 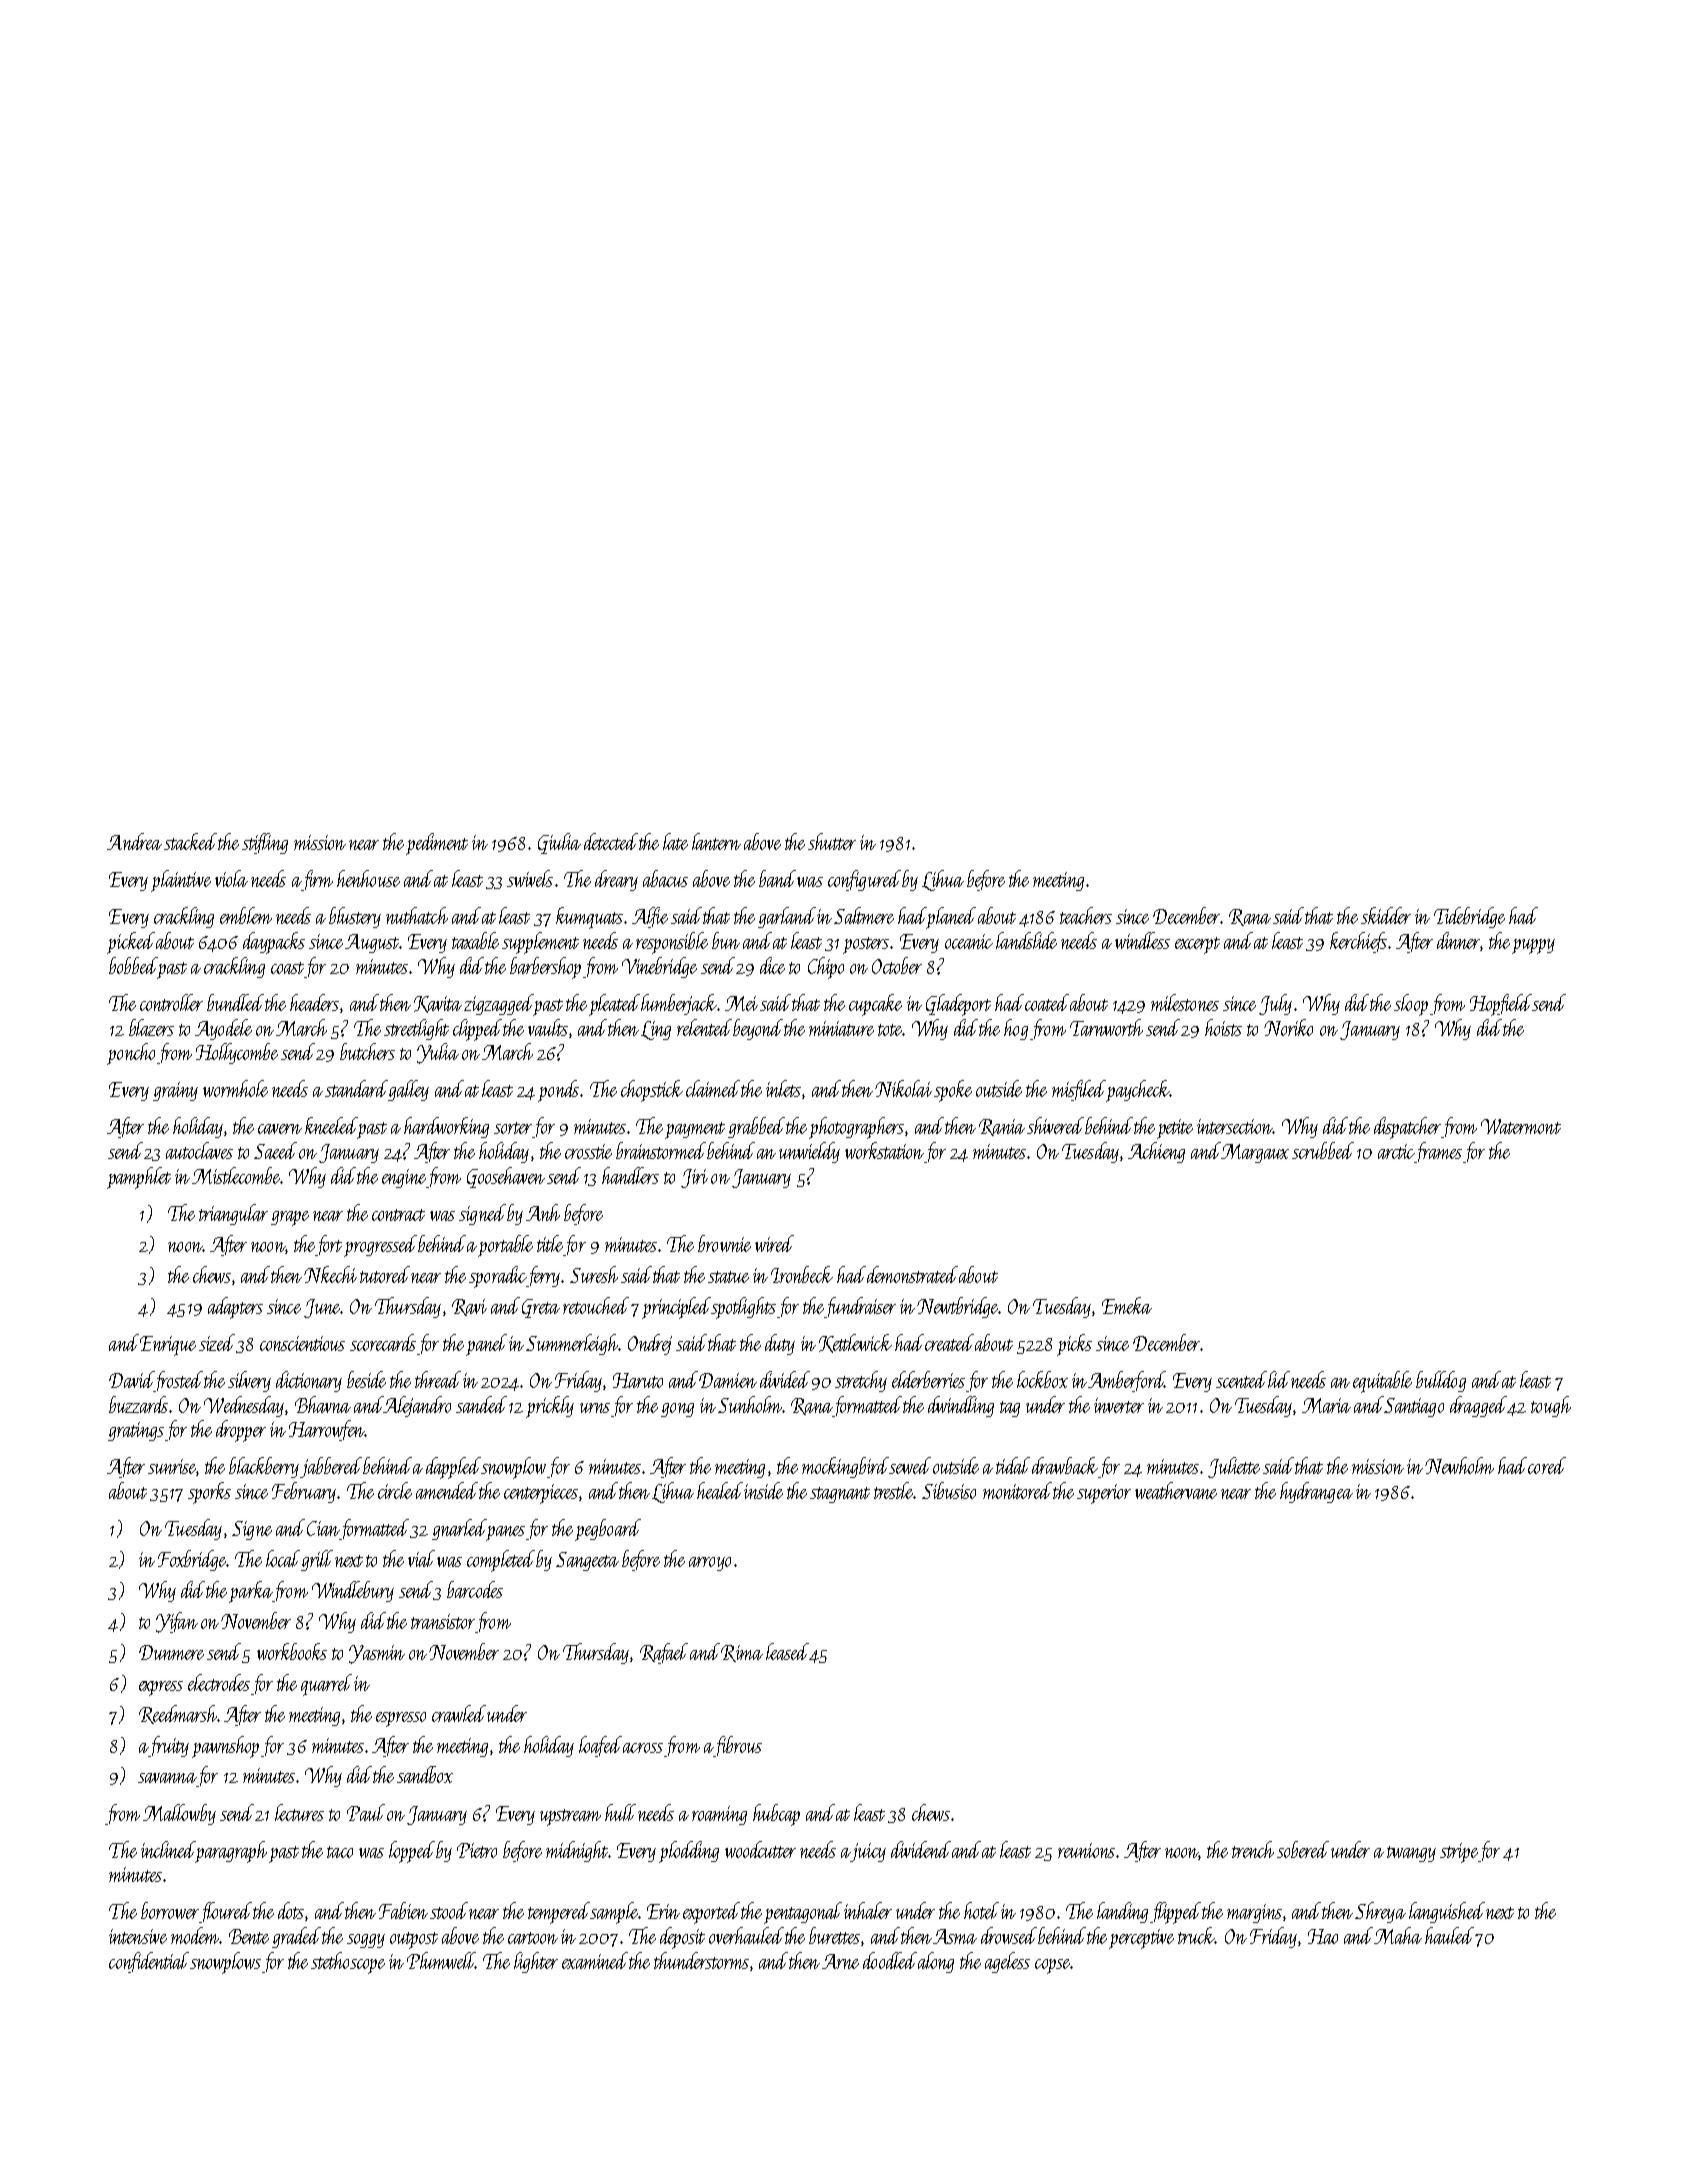 I want to click on beyond, so click(x=758, y=1029).
